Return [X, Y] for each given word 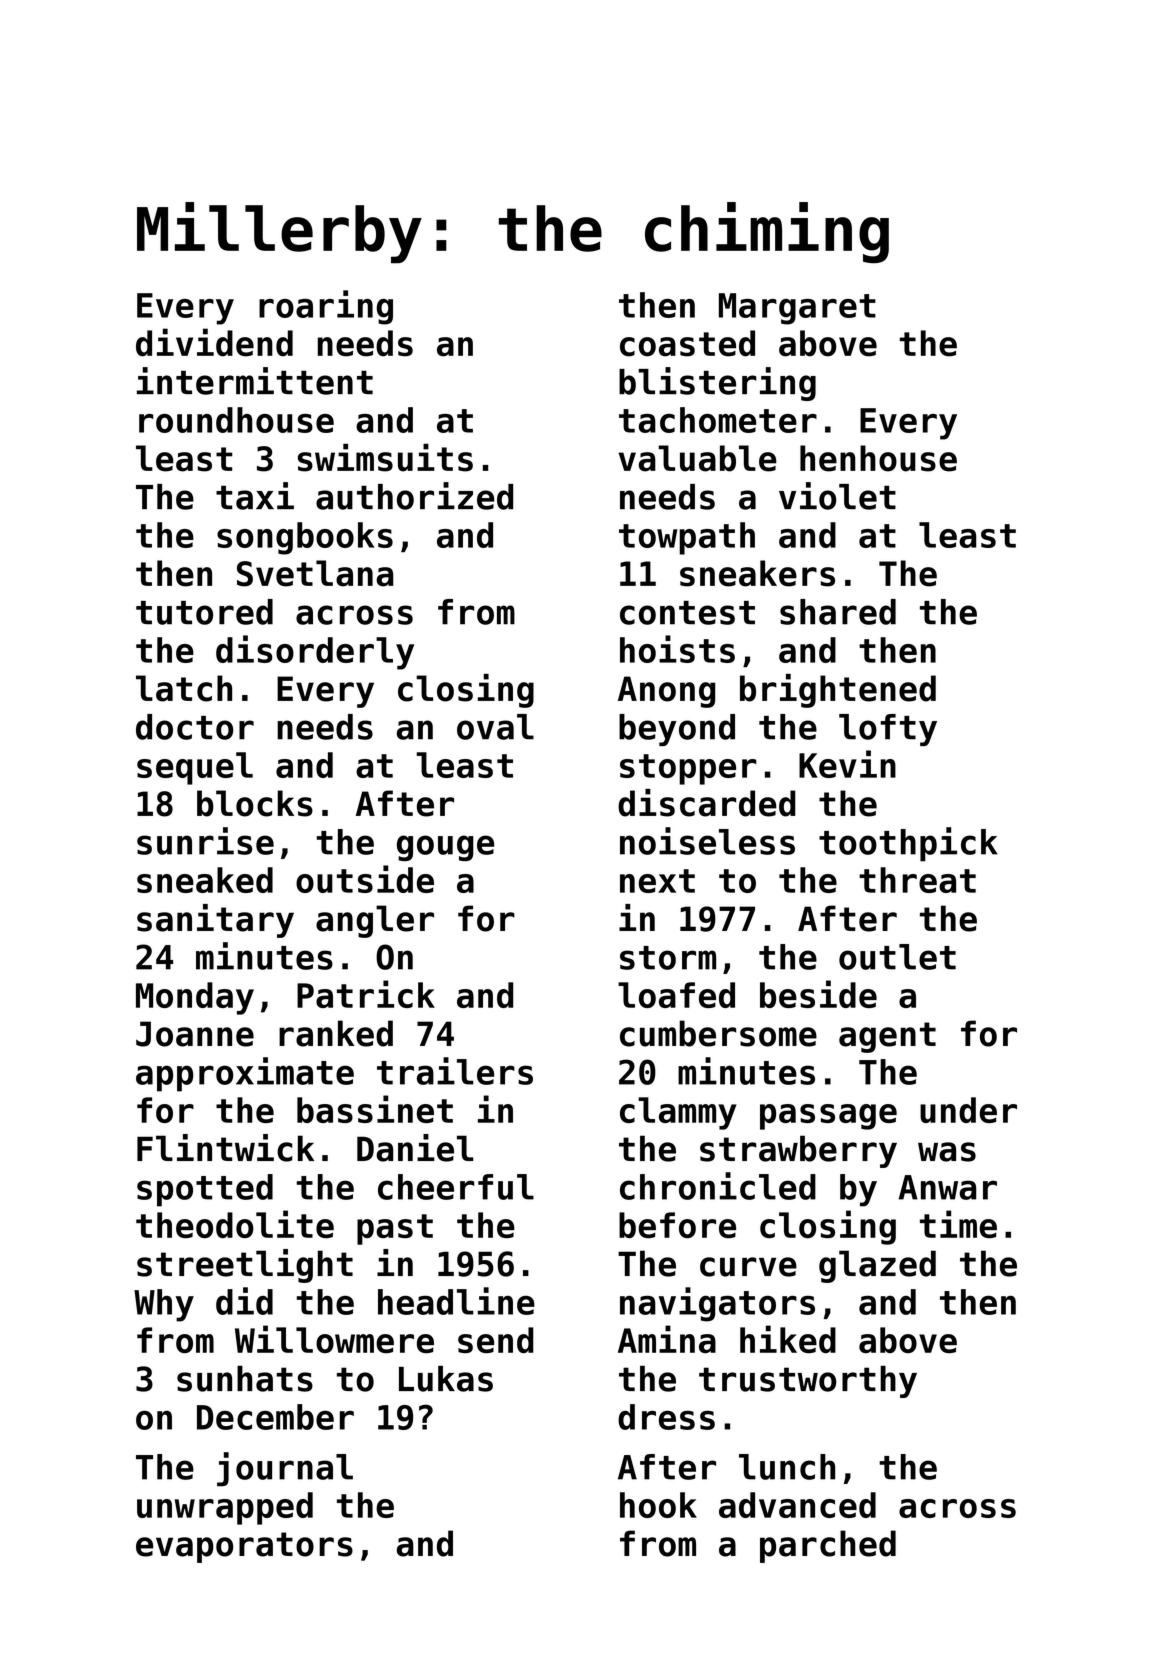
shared [838, 612]
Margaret [797, 309]
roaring [326, 307]
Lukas [446, 1379]
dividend [214, 342]
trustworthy [808, 1382]
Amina [667, 1339]
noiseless [707, 841]
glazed [877, 1266]
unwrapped [225, 1508]
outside [365, 879]
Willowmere [334, 1339]
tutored [204, 612]
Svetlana [315, 573]
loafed [676, 995]
